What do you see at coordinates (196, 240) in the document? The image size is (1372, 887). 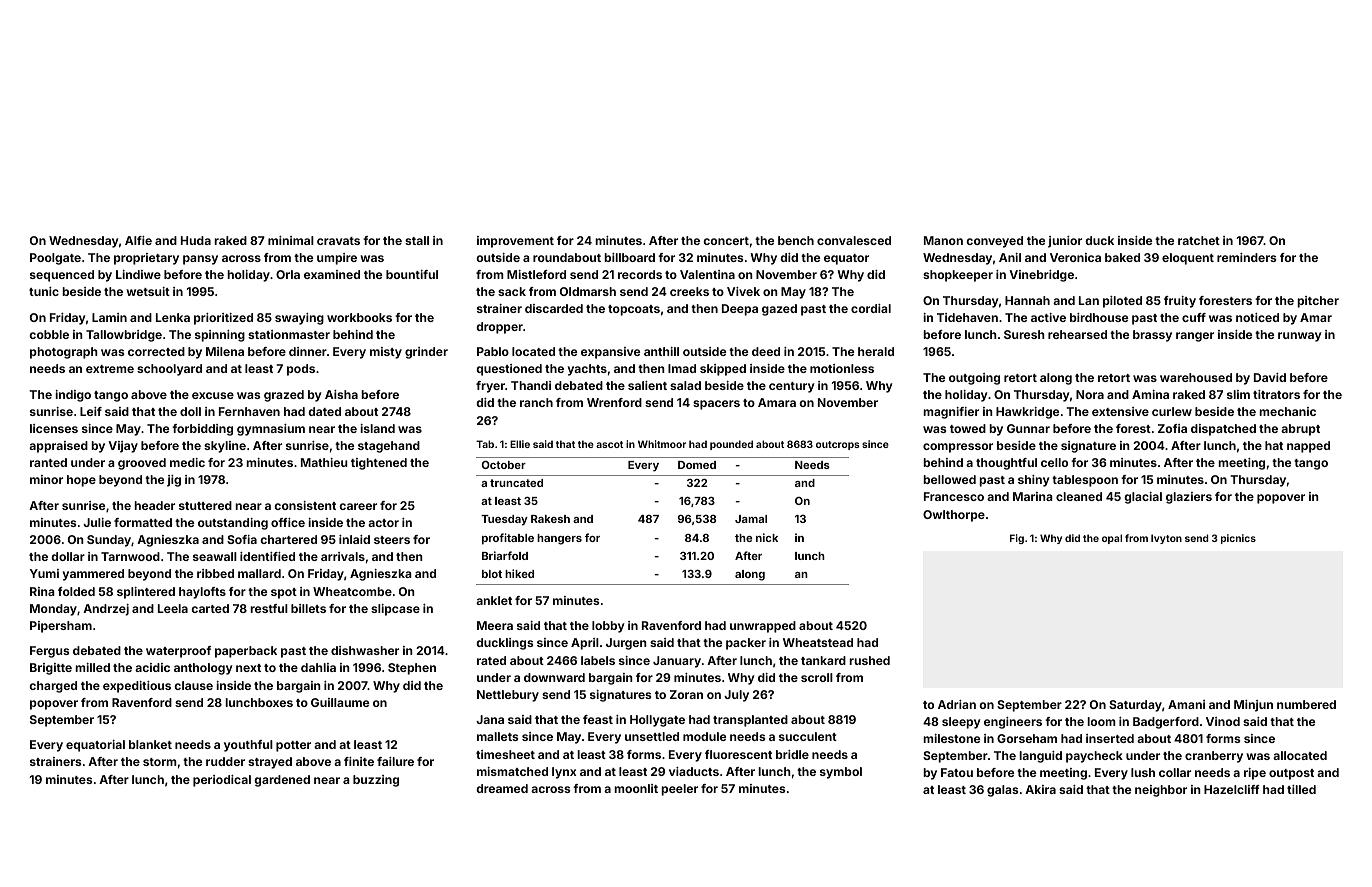 I see `Huda` at bounding box center [196, 240].
